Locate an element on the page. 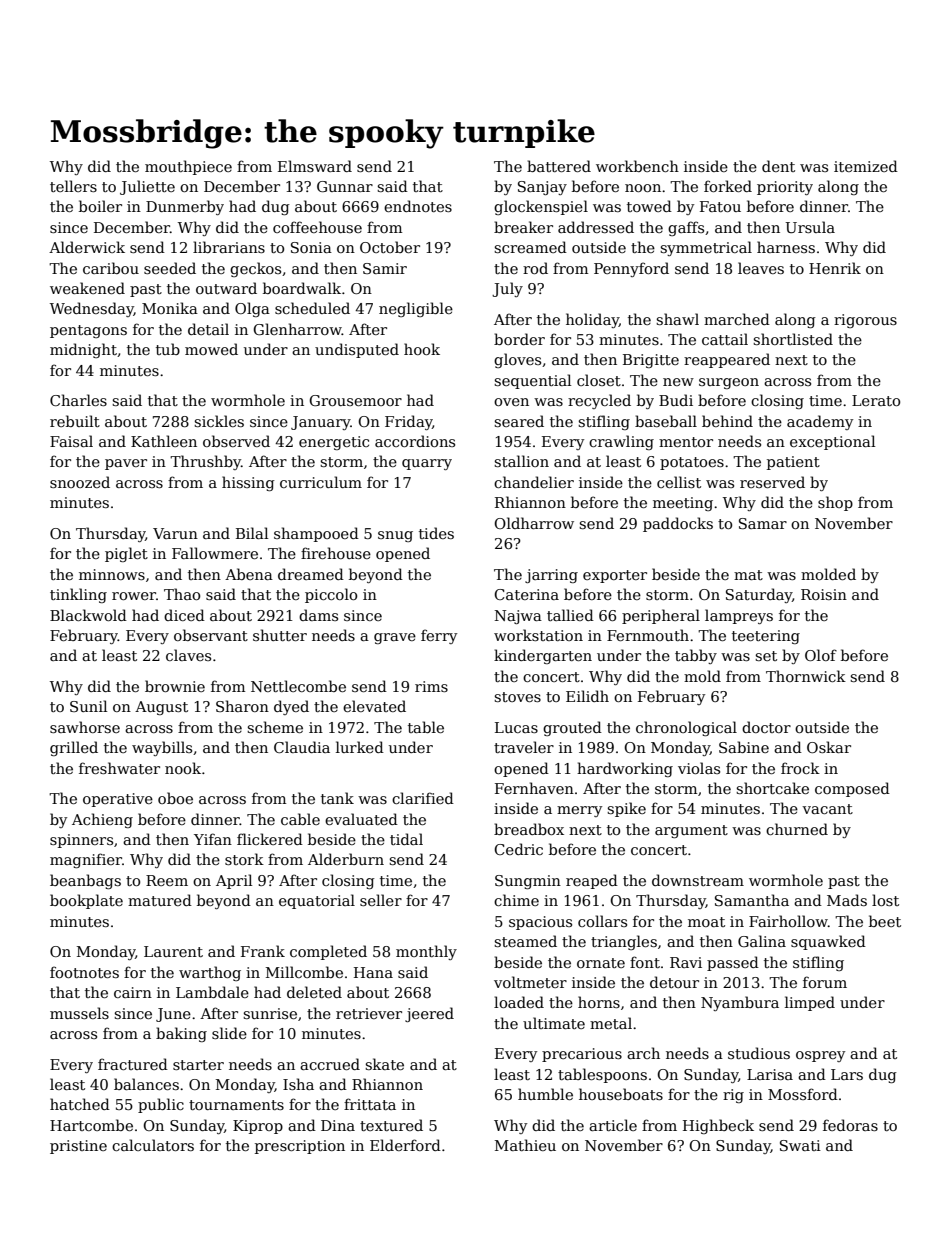 Image resolution: width=952 pixels, height=1233 pixels. piccolo is located at coordinates (331, 595).
